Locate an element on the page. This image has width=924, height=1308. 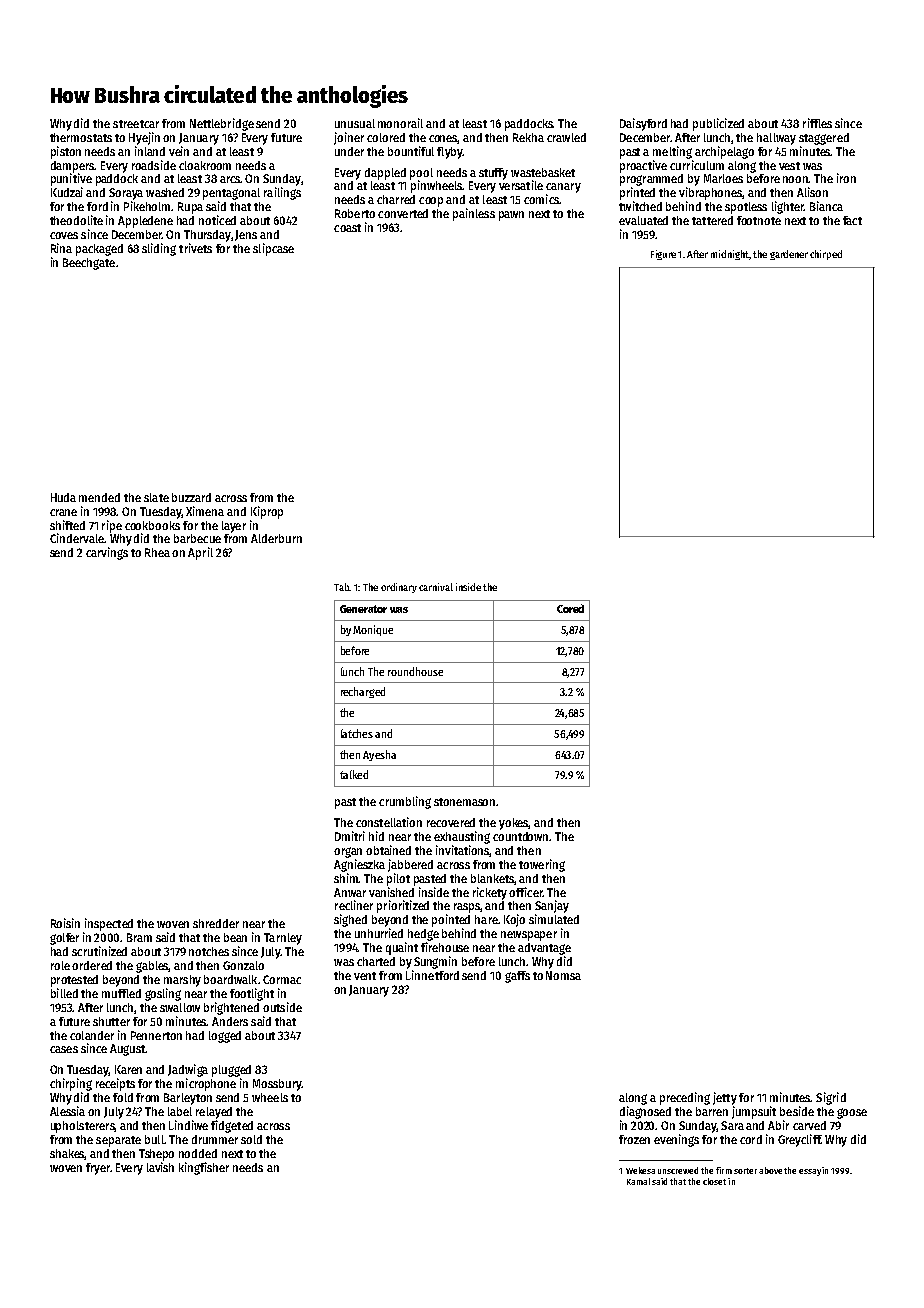
essay is located at coordinates (810, 1172).
